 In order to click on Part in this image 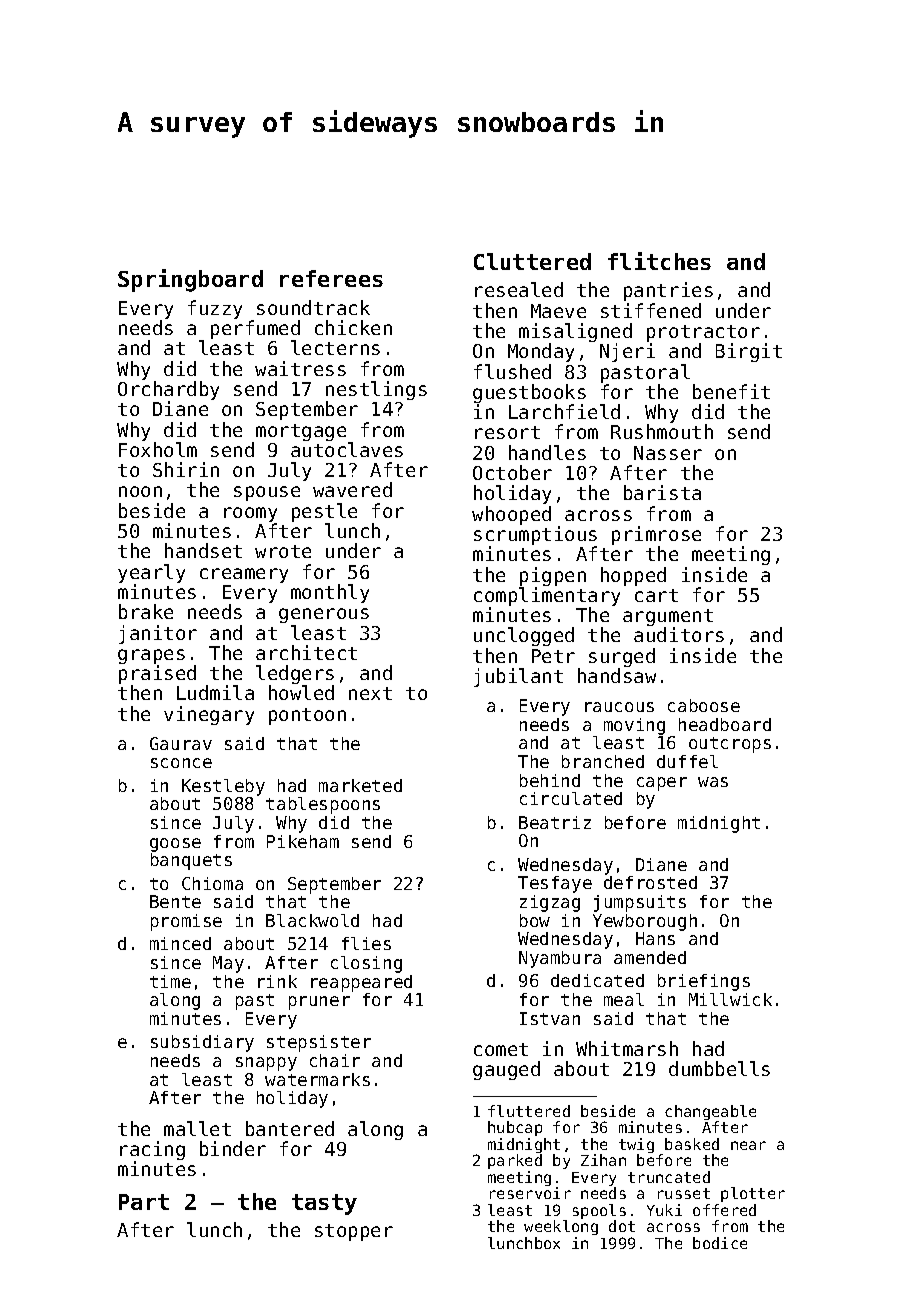, I will do `click(144, 1202)`.
